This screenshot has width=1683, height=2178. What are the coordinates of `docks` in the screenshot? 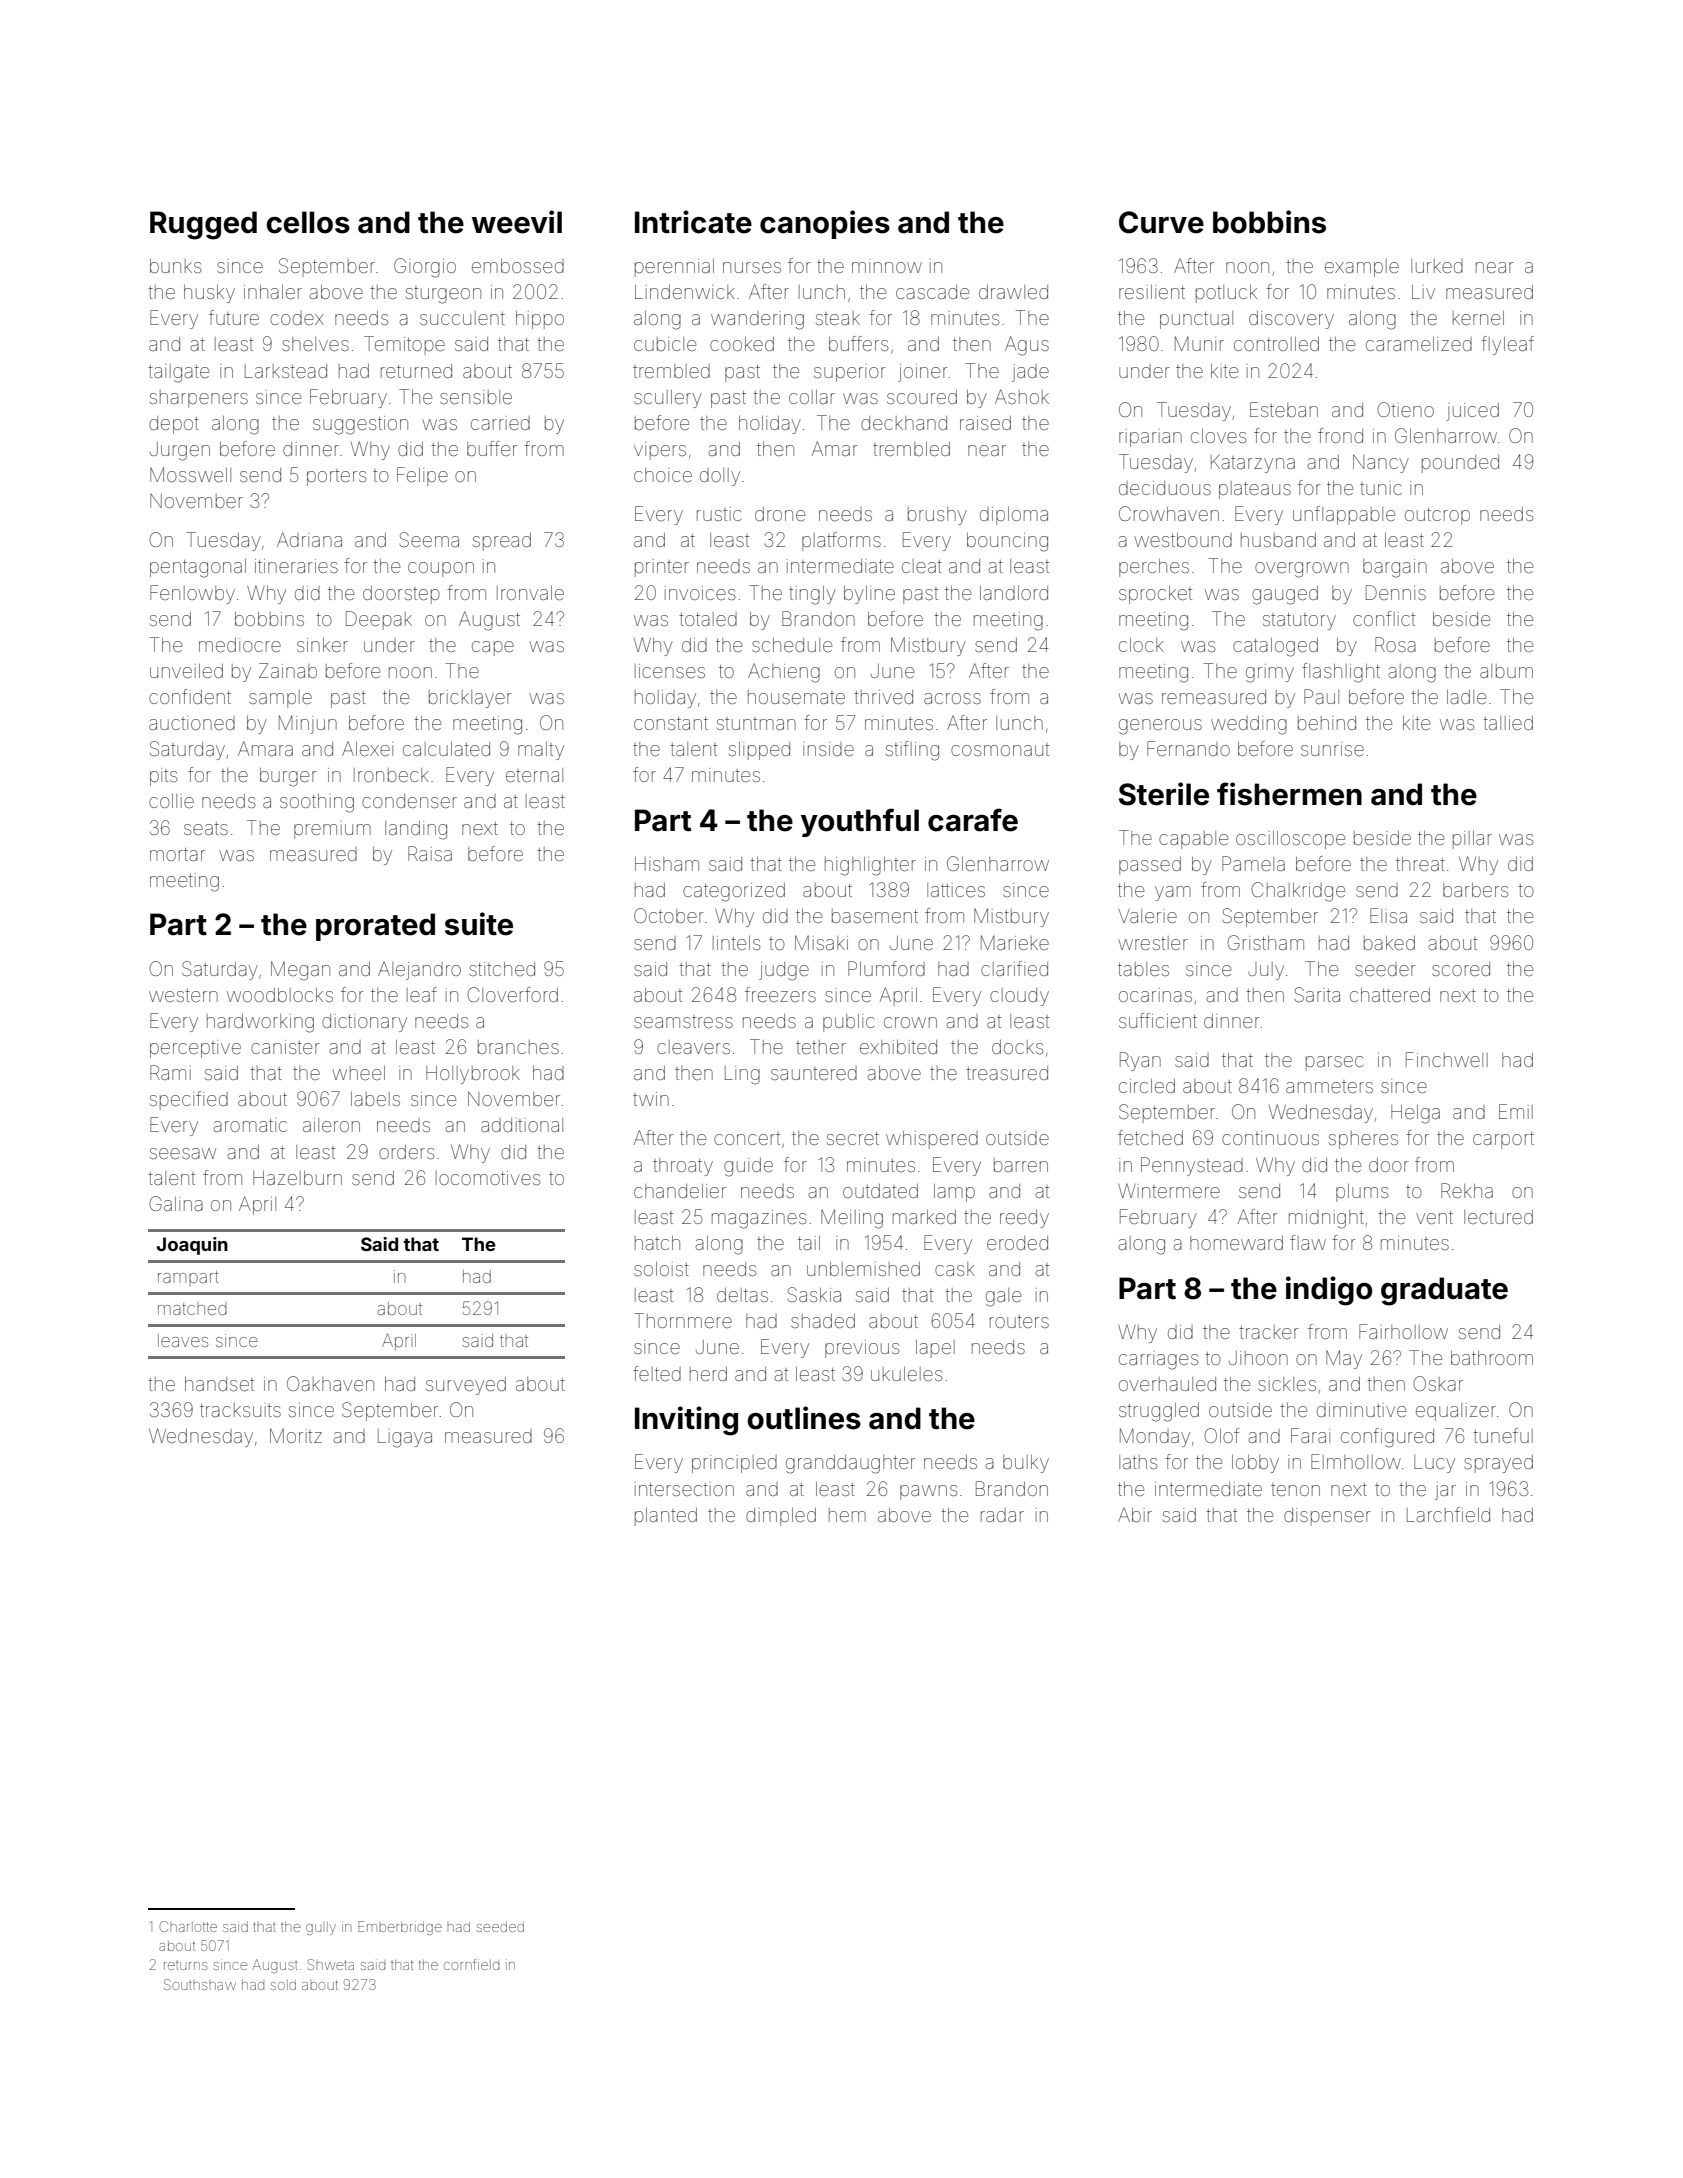 It's located at (1017, 1047).
